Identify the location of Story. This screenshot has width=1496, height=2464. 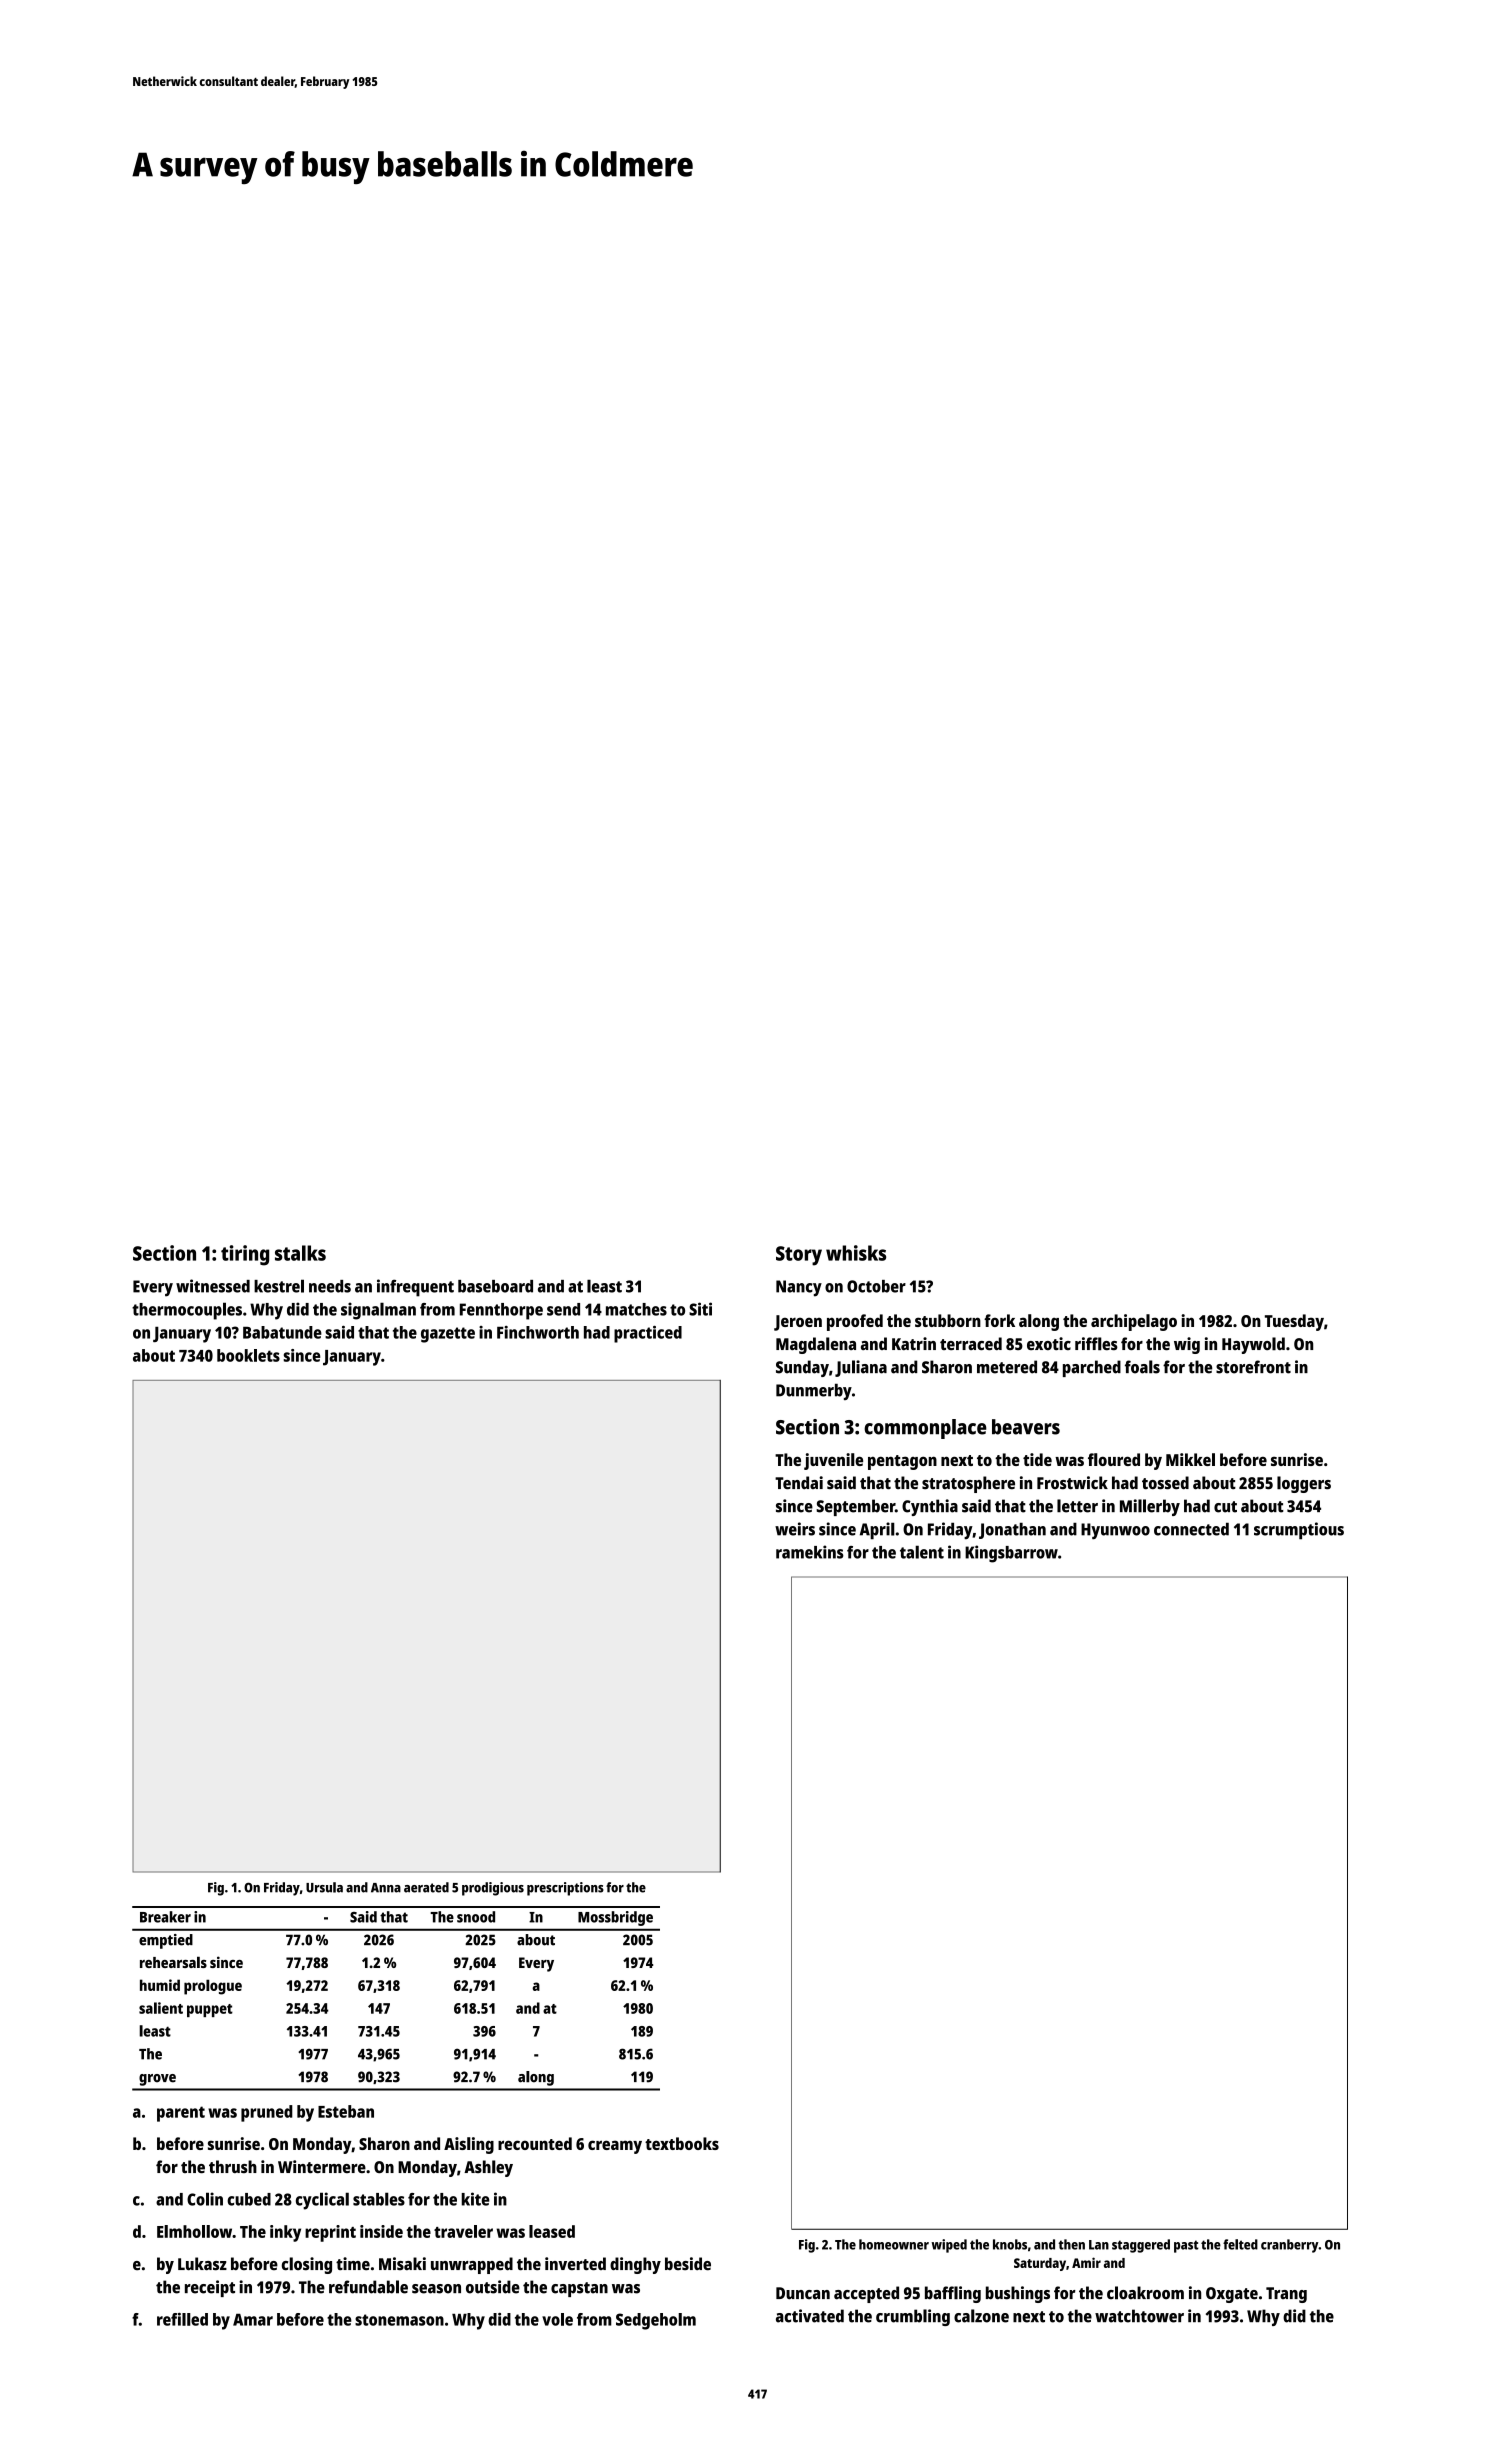
(799, 1256).
